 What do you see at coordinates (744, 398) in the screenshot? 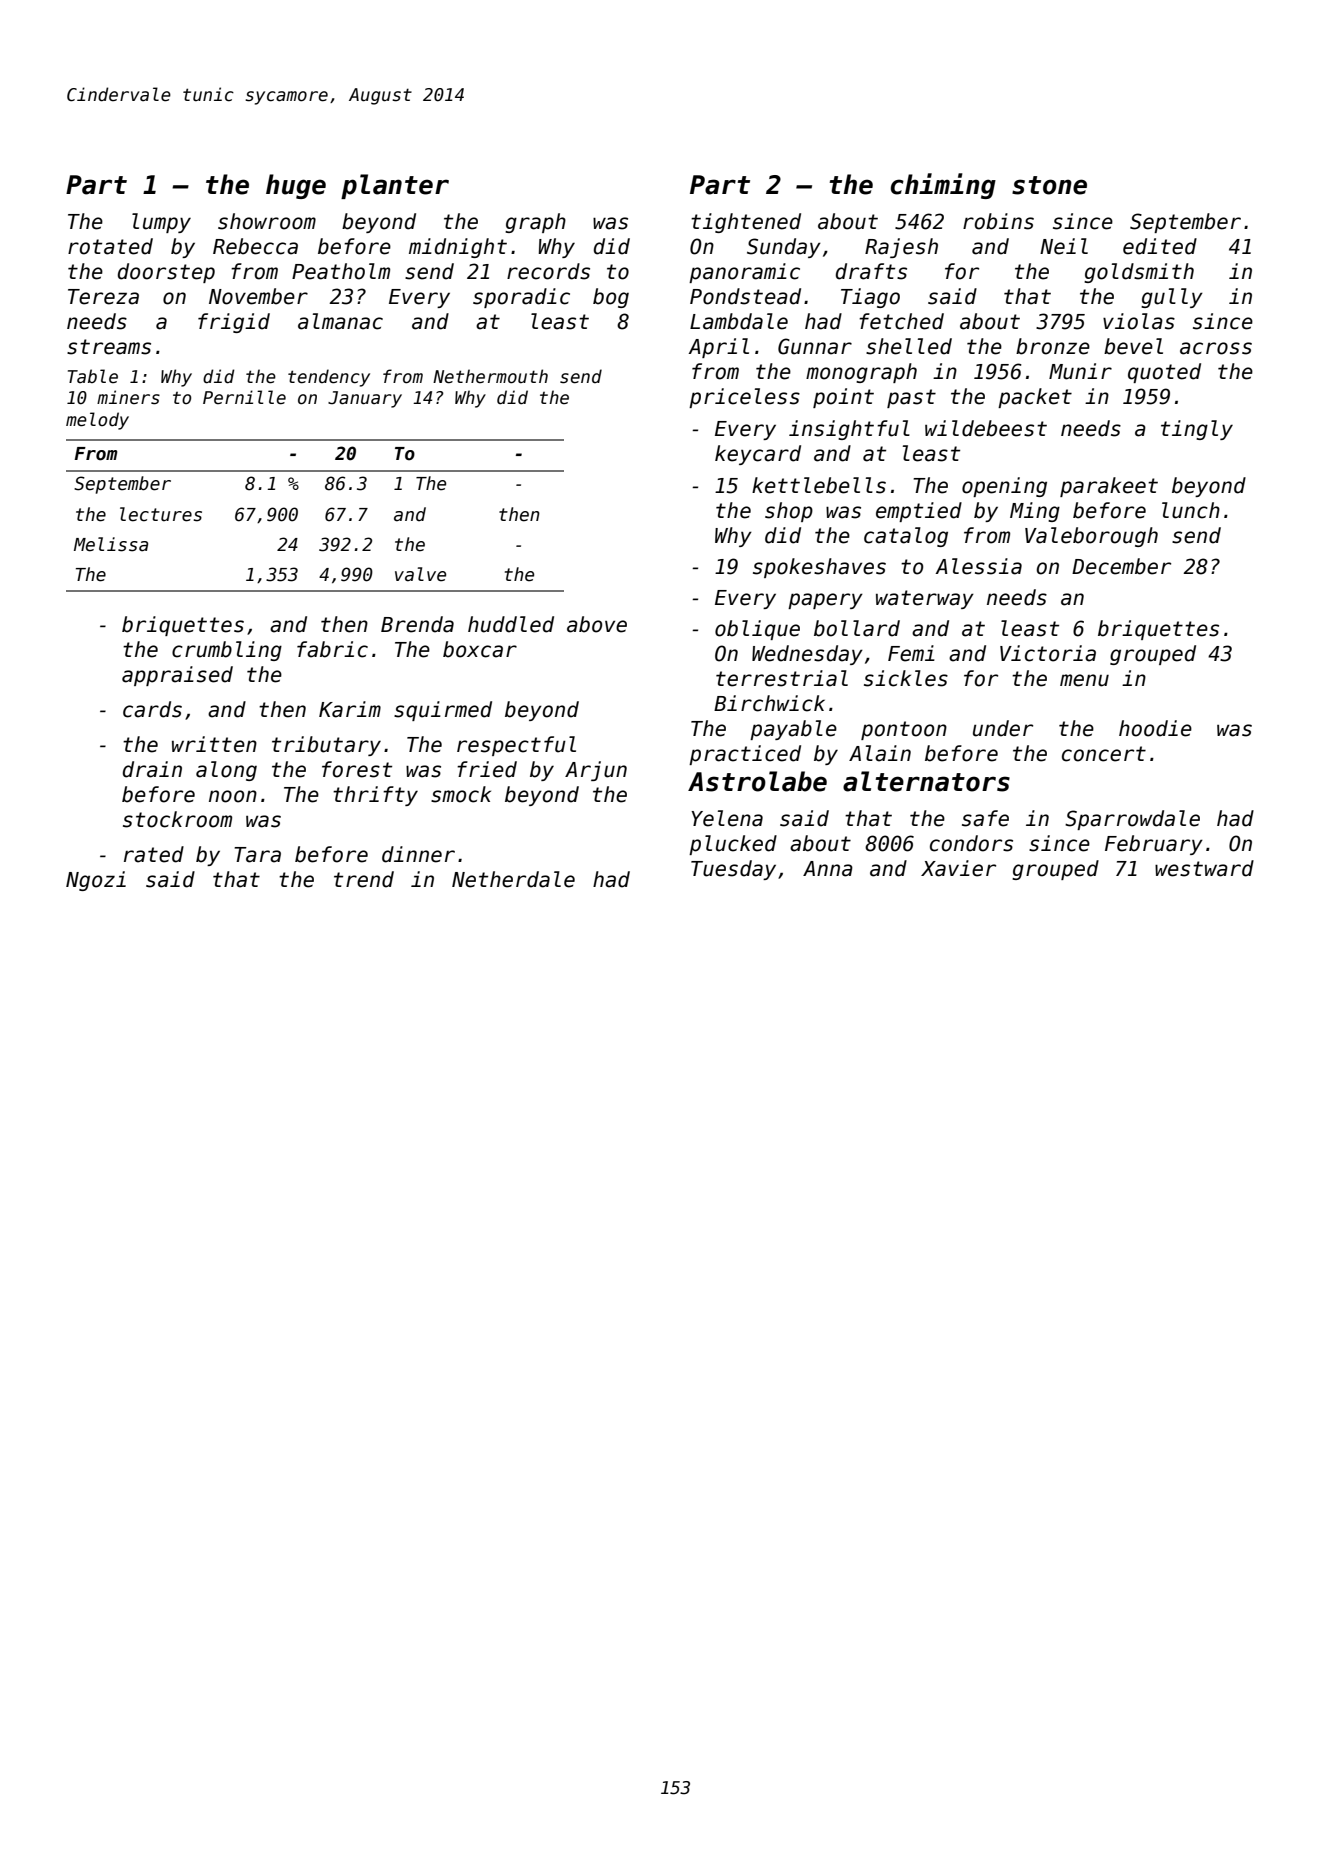
I see `priceless` at bounding box center [744, 398].
